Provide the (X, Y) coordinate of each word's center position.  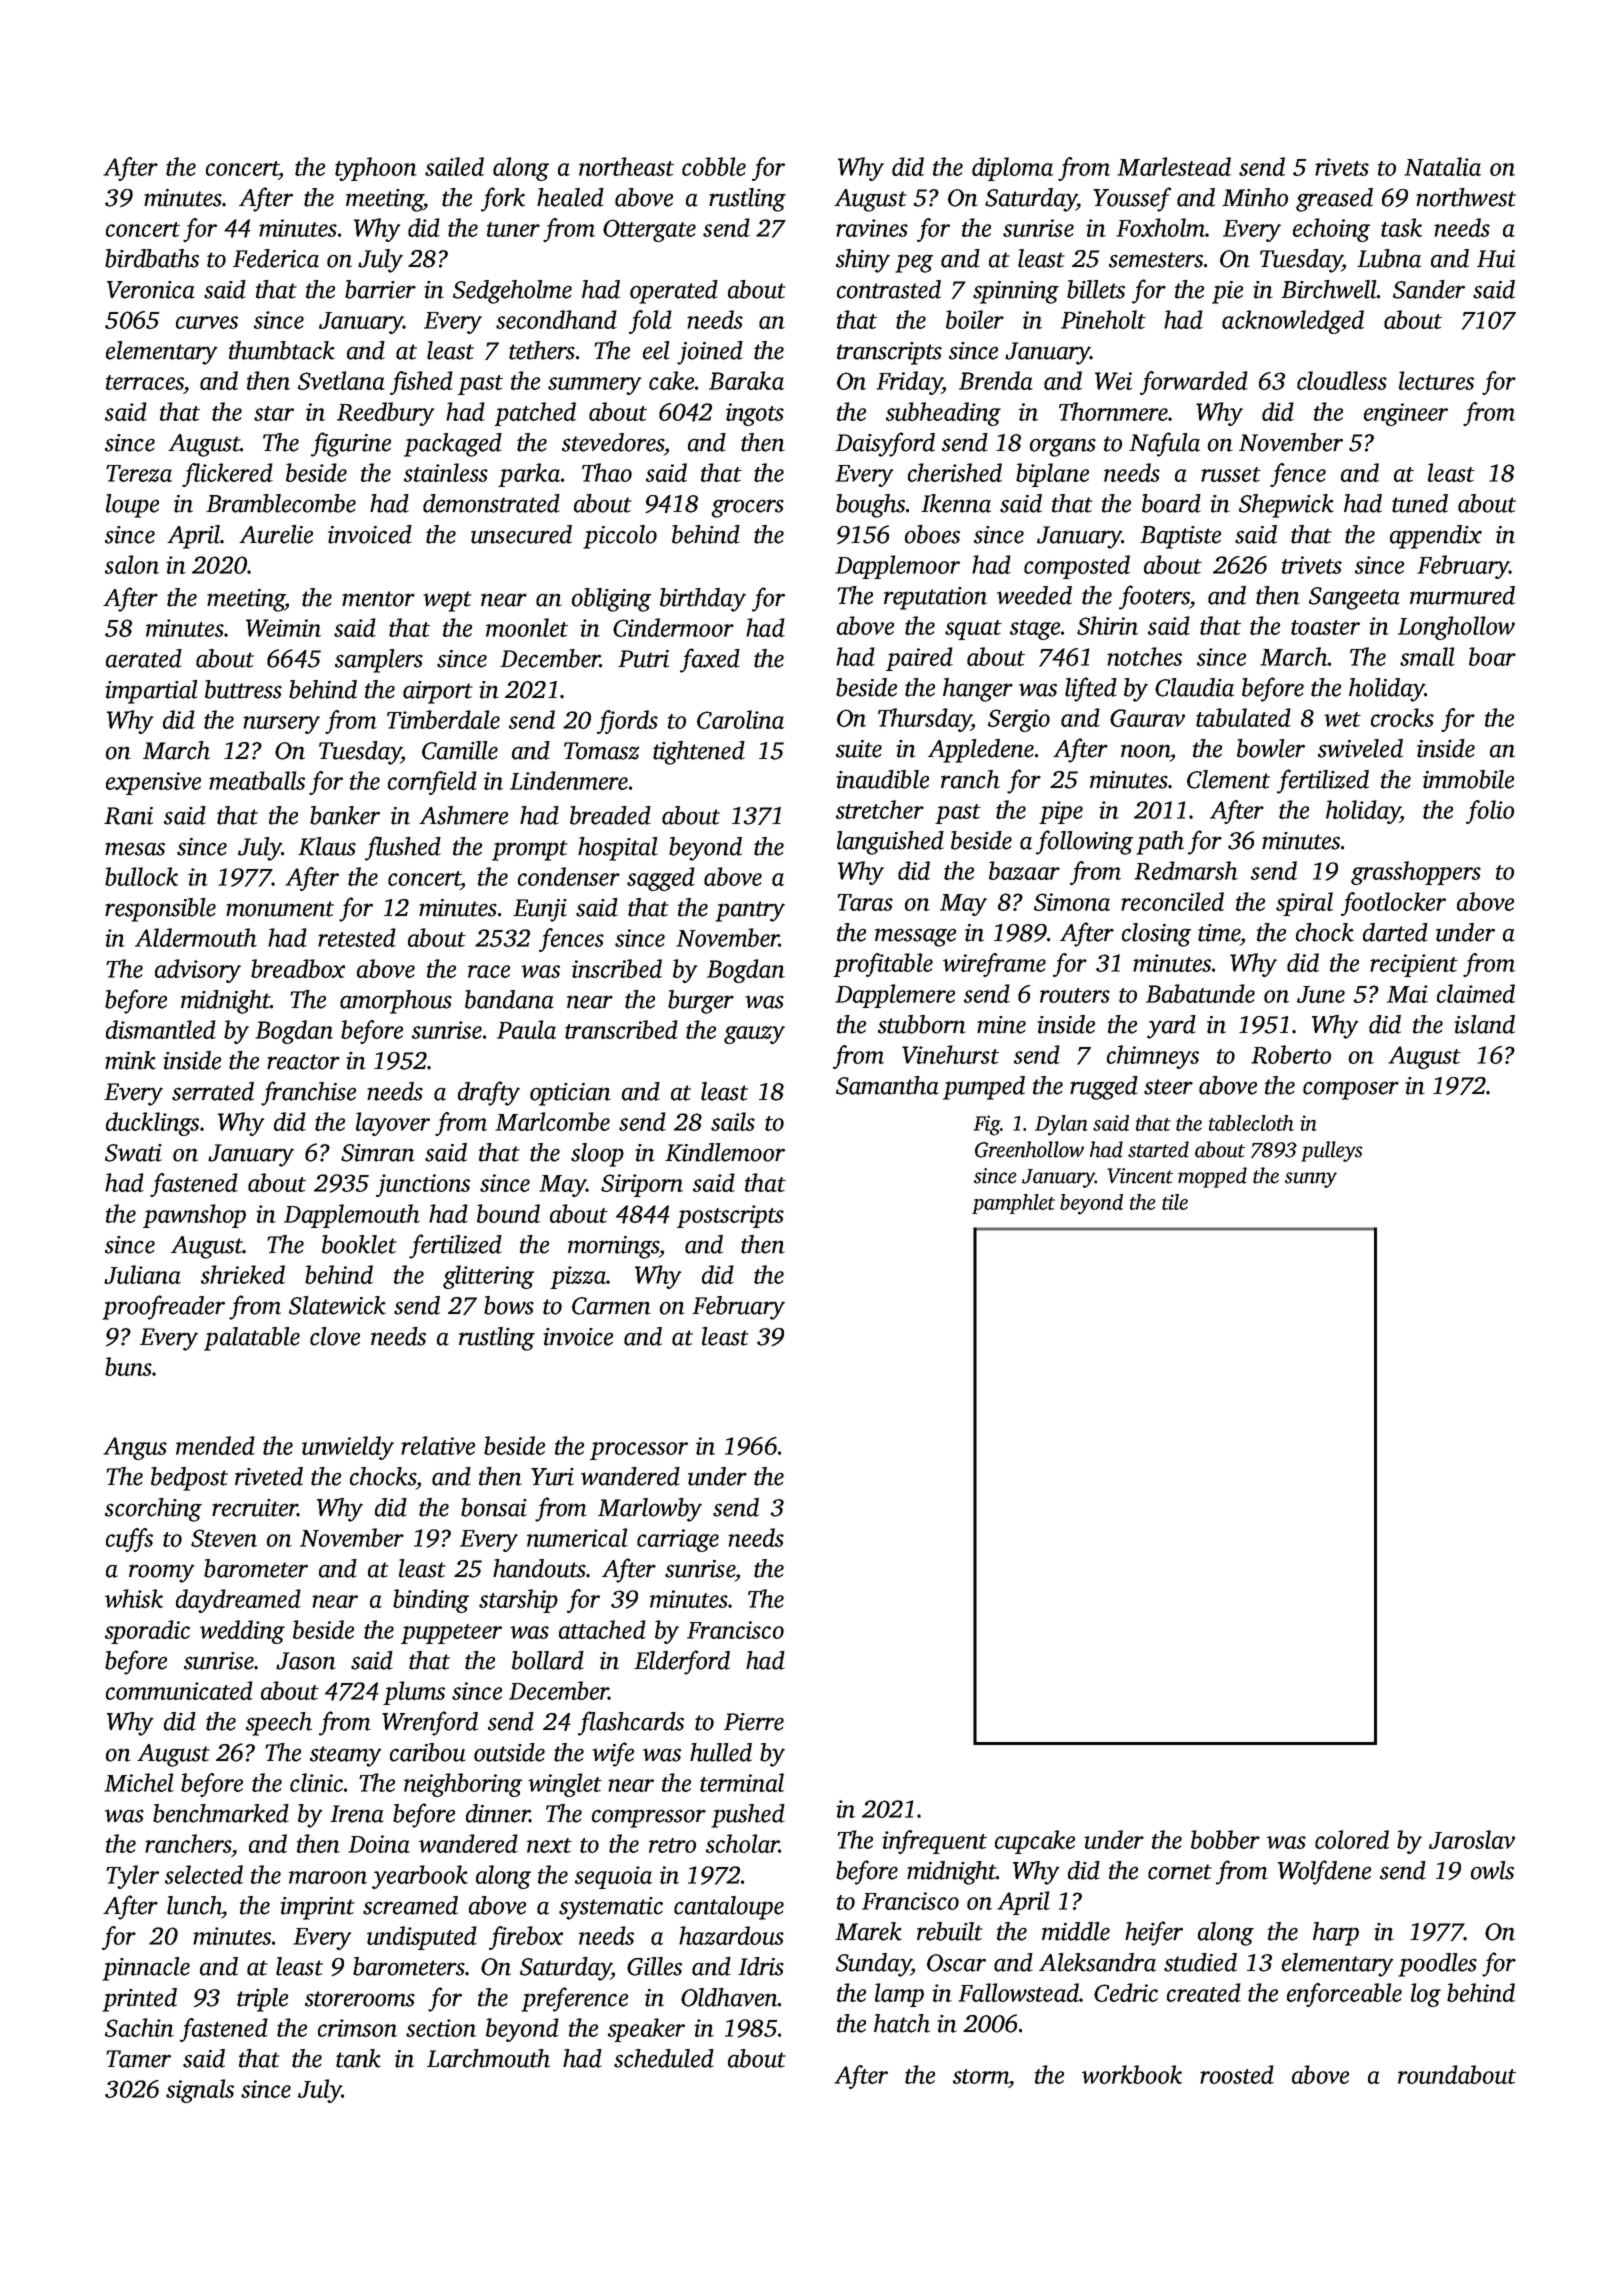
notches (1144, 656)
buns (128, 1366)
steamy (346, 1756)
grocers (747, 508)
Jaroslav (1472, 1839)
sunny (1311, 1180)
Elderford (682, 1662)
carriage (678, 1540)
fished (421, 383)
